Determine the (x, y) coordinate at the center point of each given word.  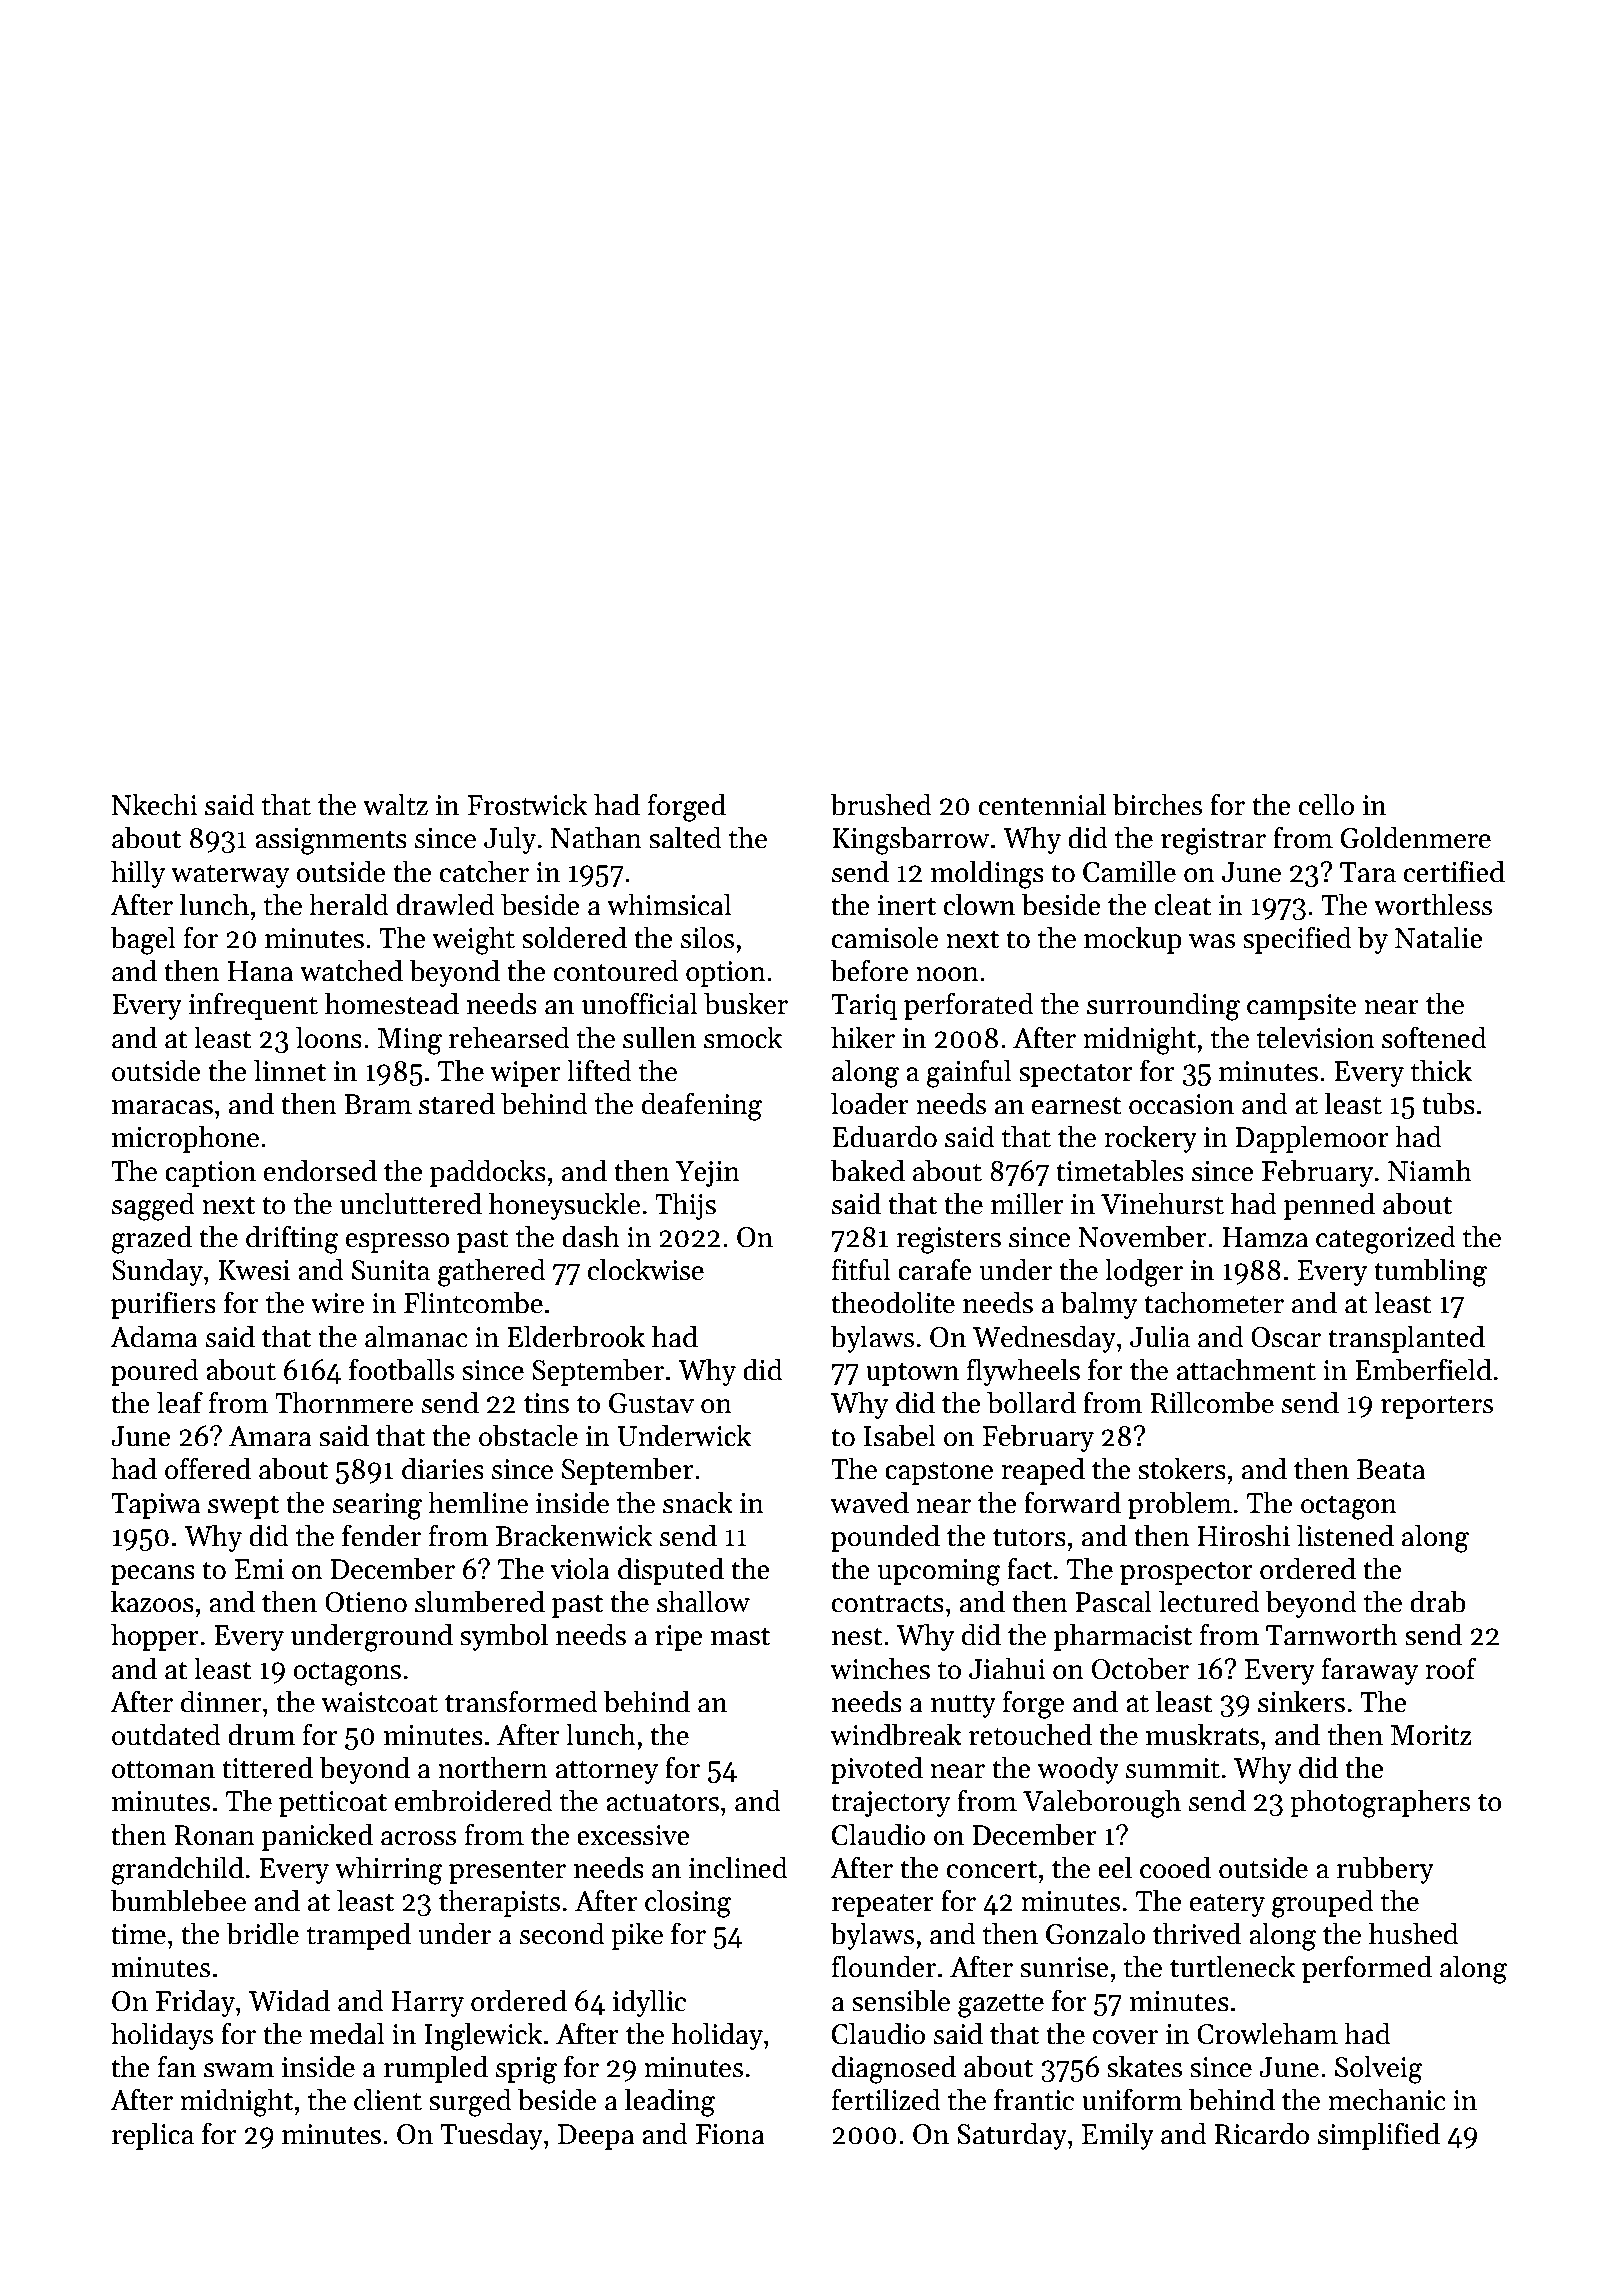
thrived (1197, 1933)
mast (740, 1636)
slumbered (480, 1601)
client (388, 2099)
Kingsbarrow (910, 840)
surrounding (1163, 1006)
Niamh (1430, 1170)
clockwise (646, 1269)
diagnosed (894, 2069)
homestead (392, 1003)
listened (1345, 1535)
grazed (151, 1239)
